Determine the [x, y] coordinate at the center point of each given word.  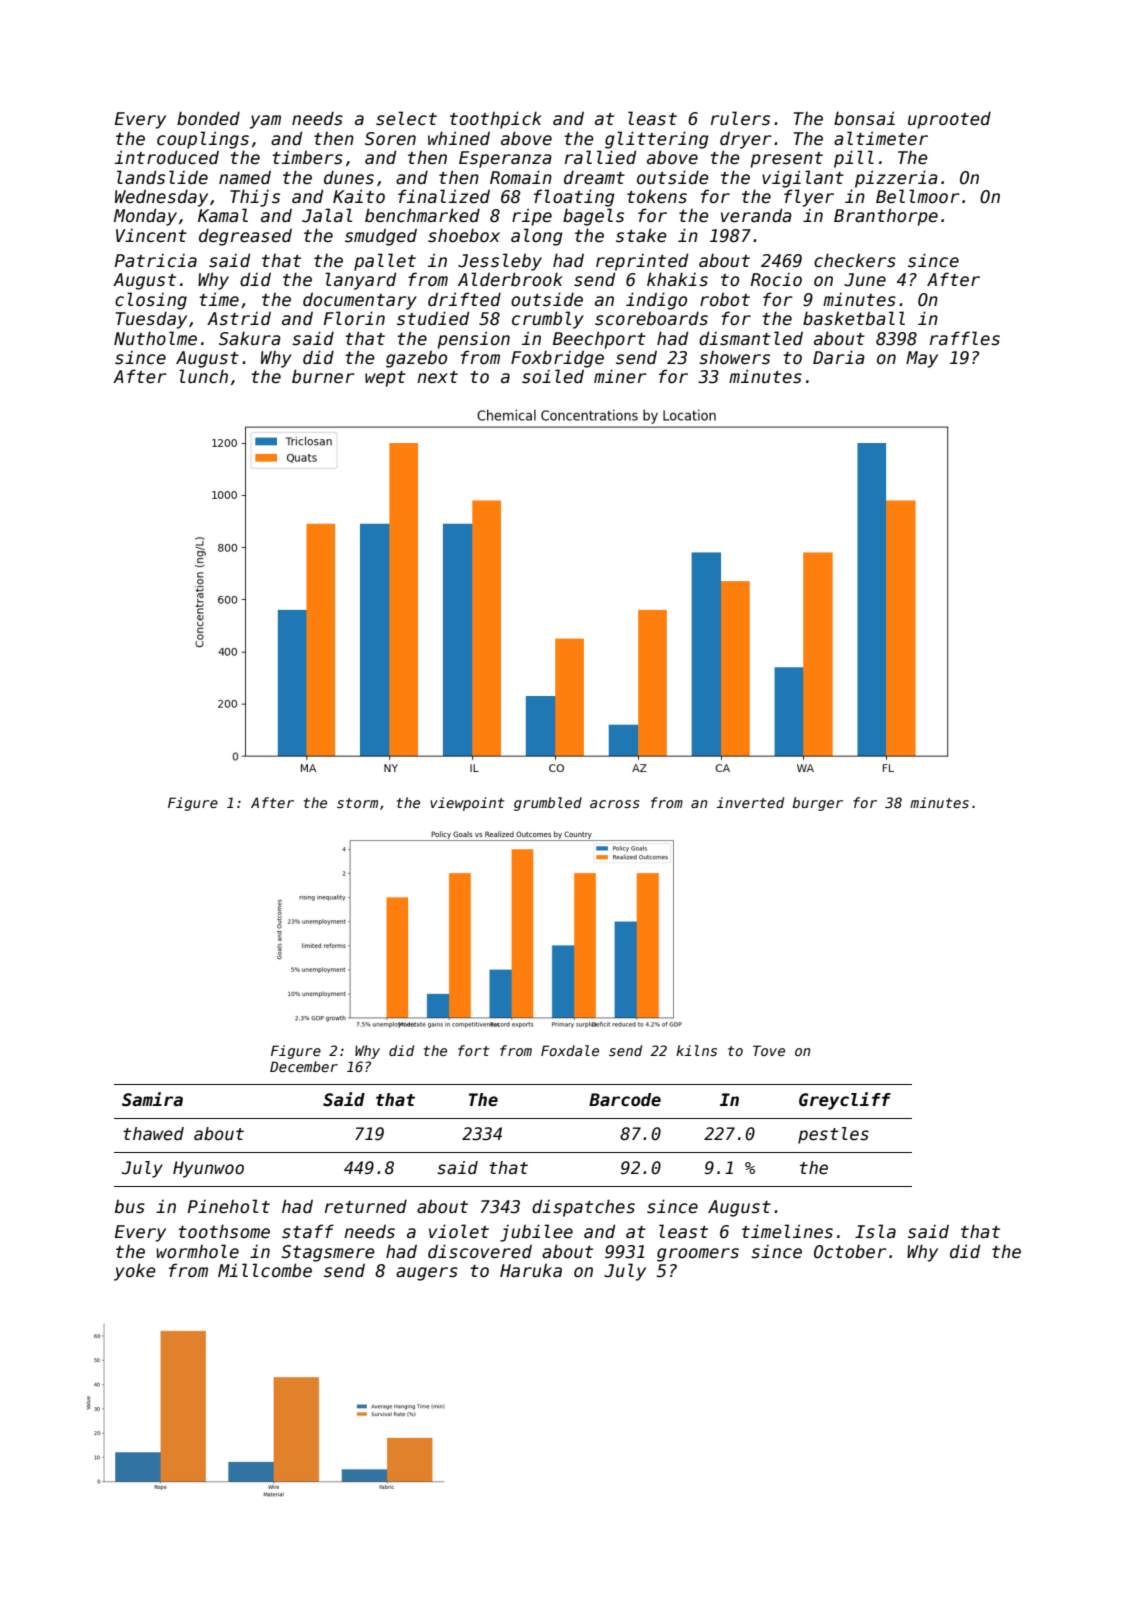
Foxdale [570, 1050]
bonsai [864, 118]
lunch [203, 376]
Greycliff [845, 1101]
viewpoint [467, 804]
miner [620, 376]
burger [817, 804]
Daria [839, 357]
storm [357, 803]
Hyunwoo [208, 1169]
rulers [740, 118]
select [406, 118]
